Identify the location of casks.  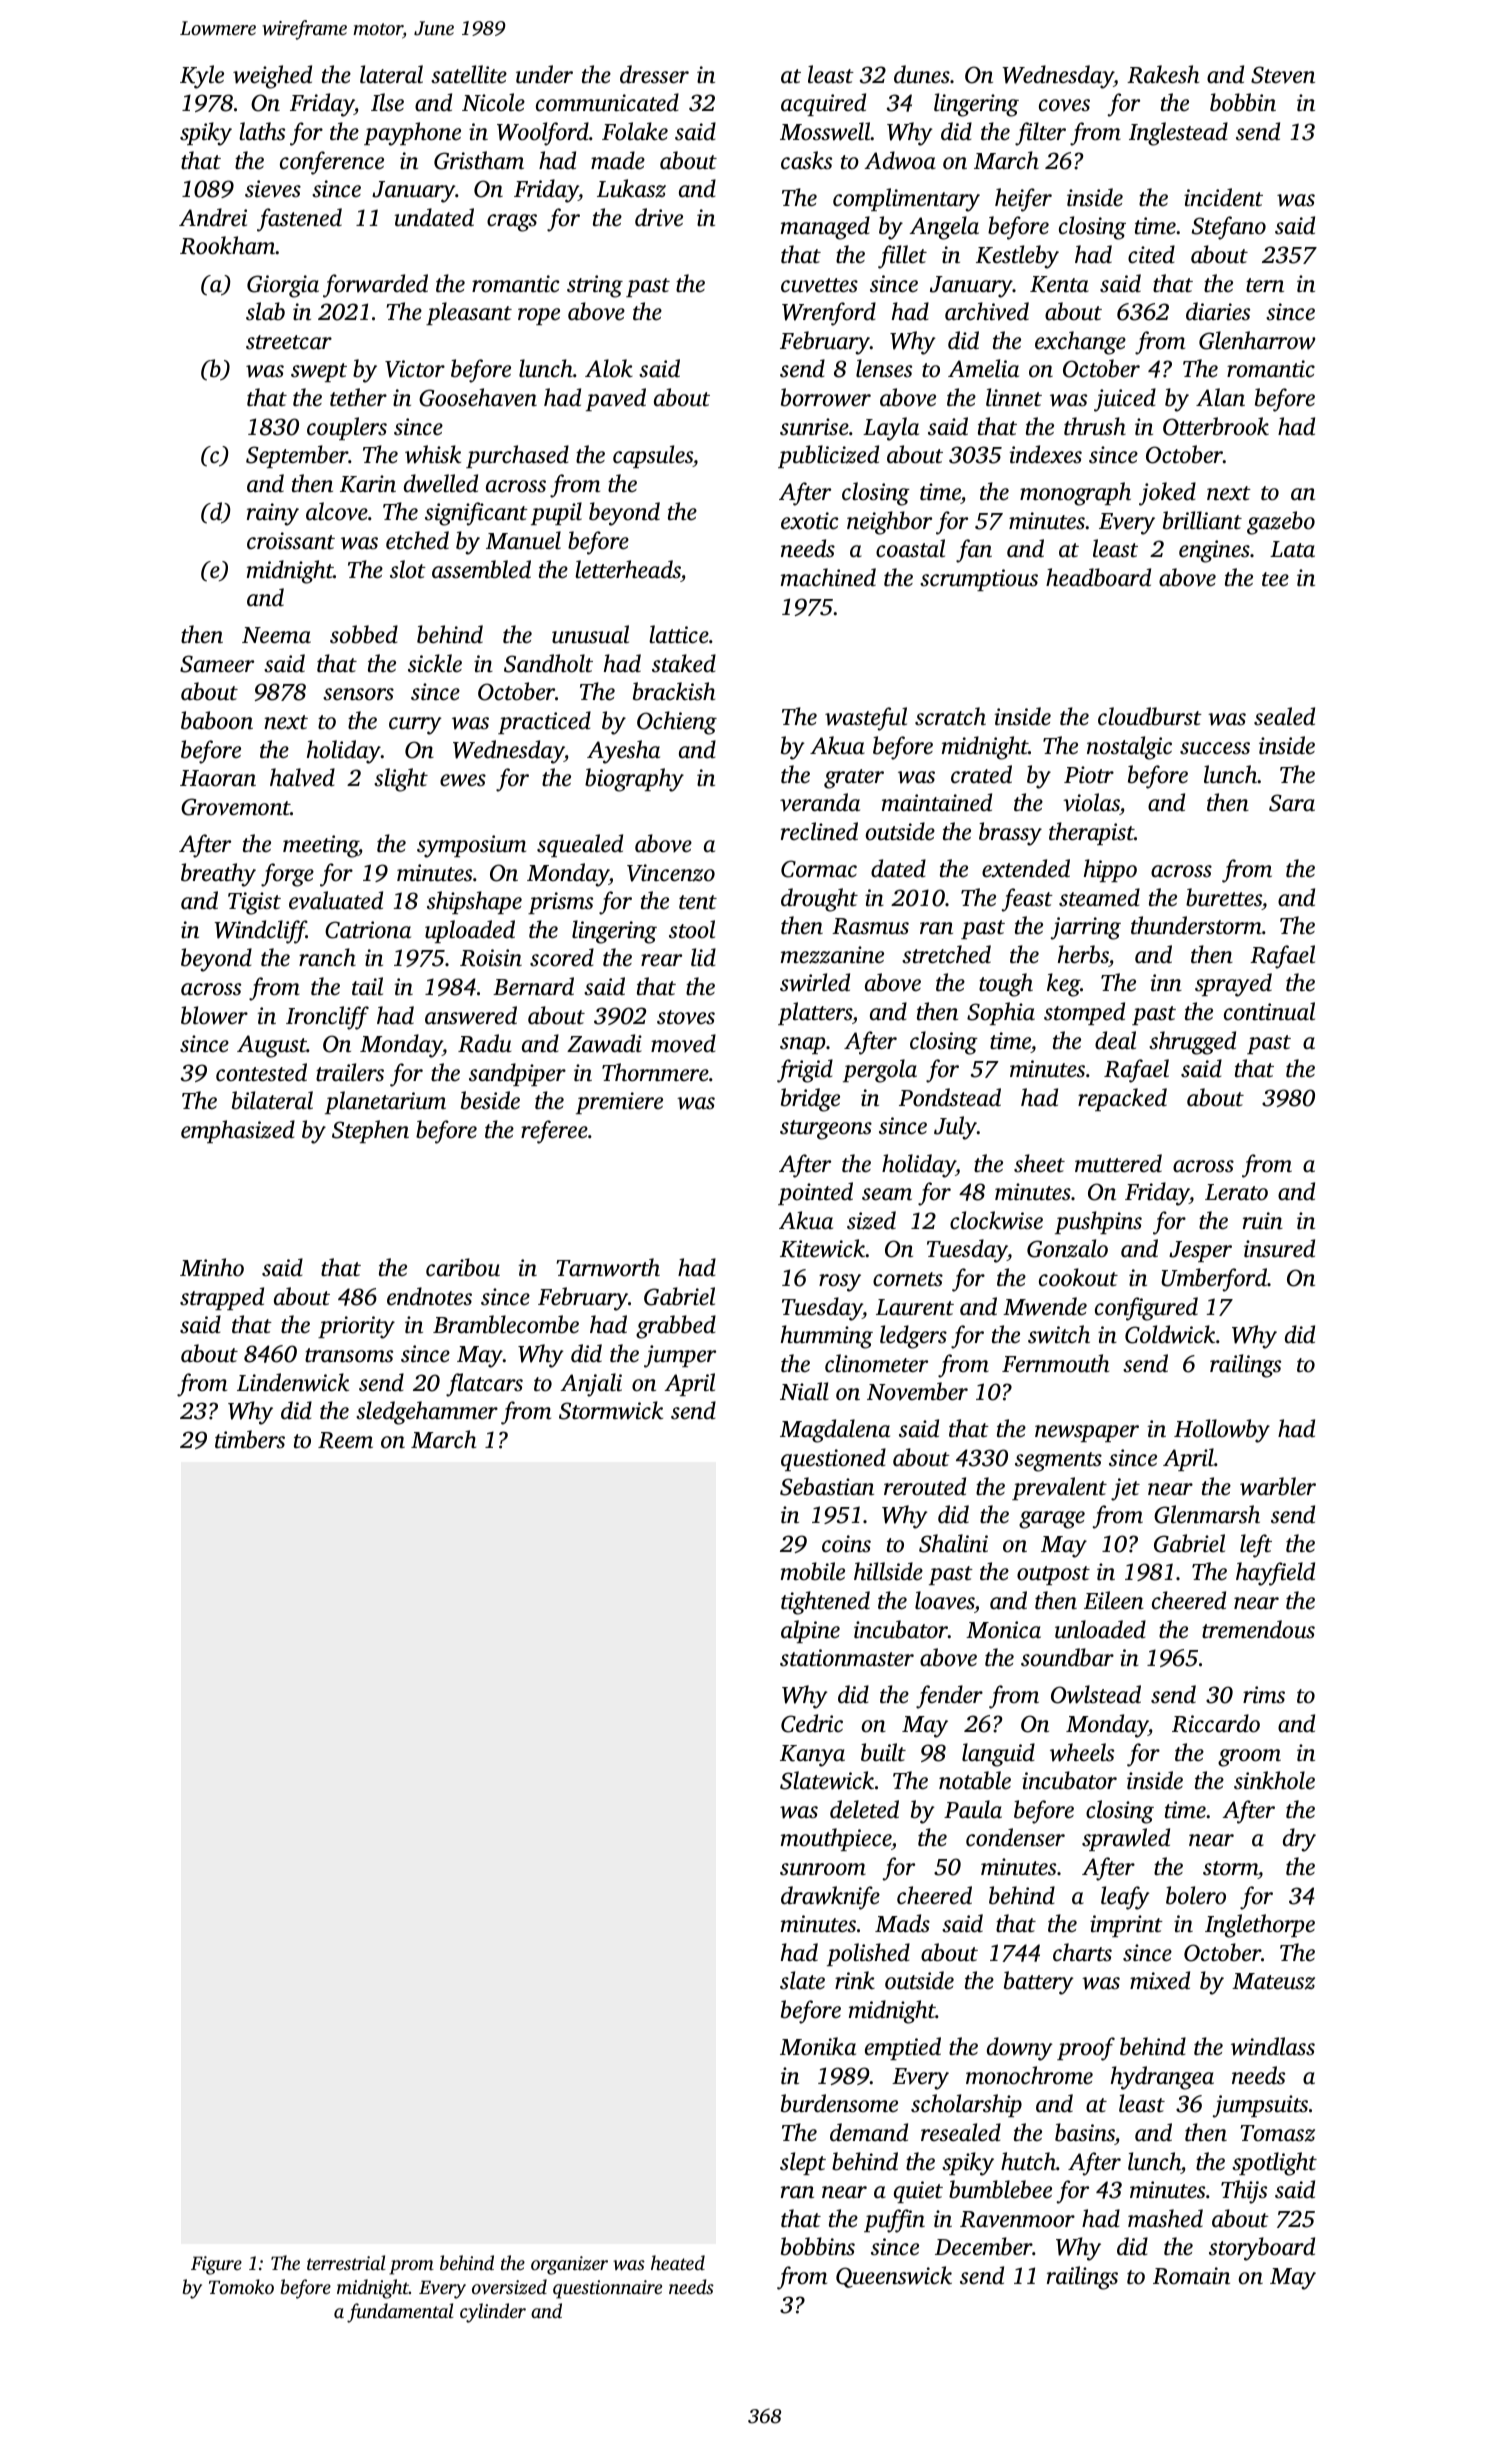
(806, 160).
